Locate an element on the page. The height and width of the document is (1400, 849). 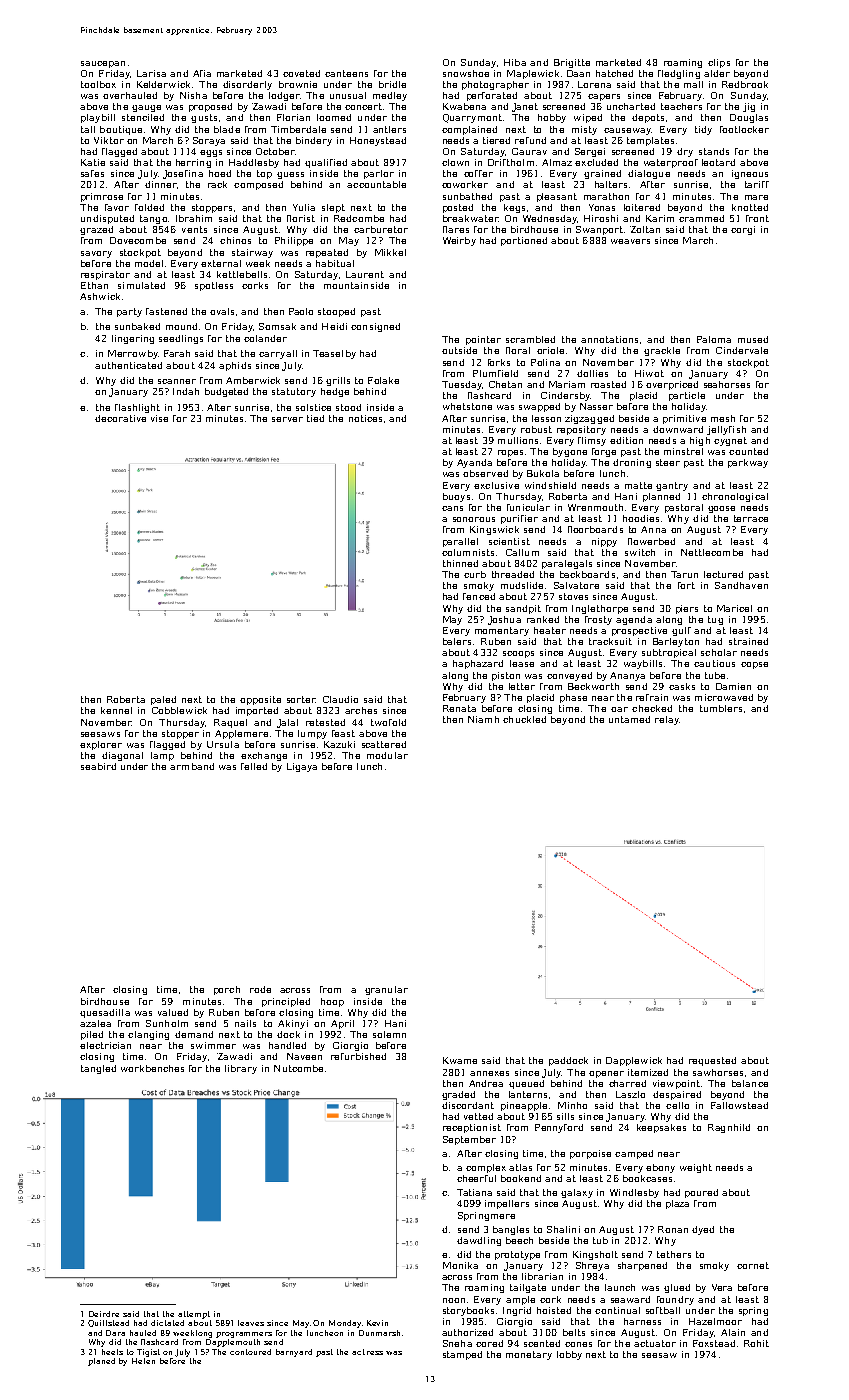
Larisa is located at coordinates (151, 73).
